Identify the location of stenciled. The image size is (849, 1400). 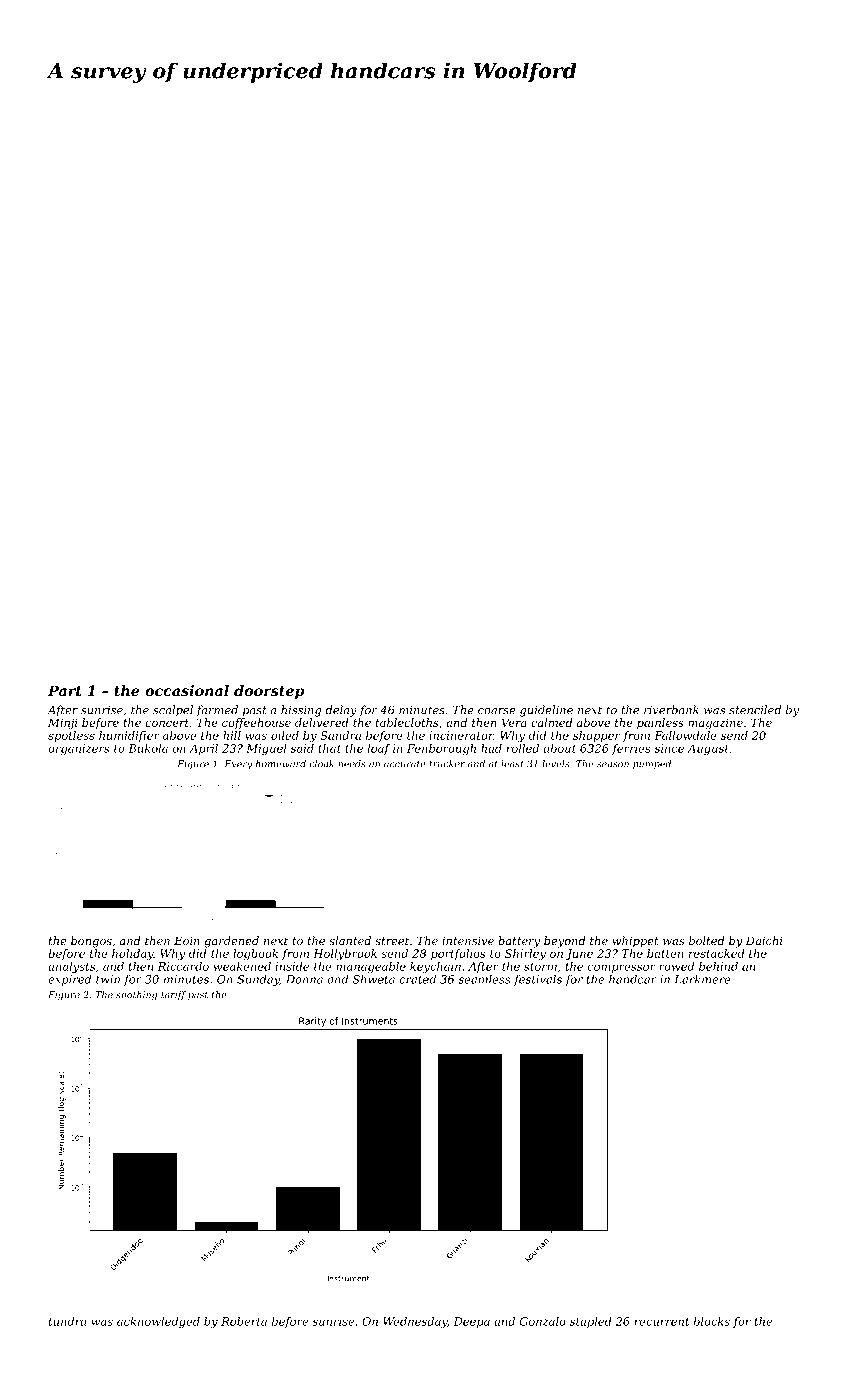
(755, 710).
